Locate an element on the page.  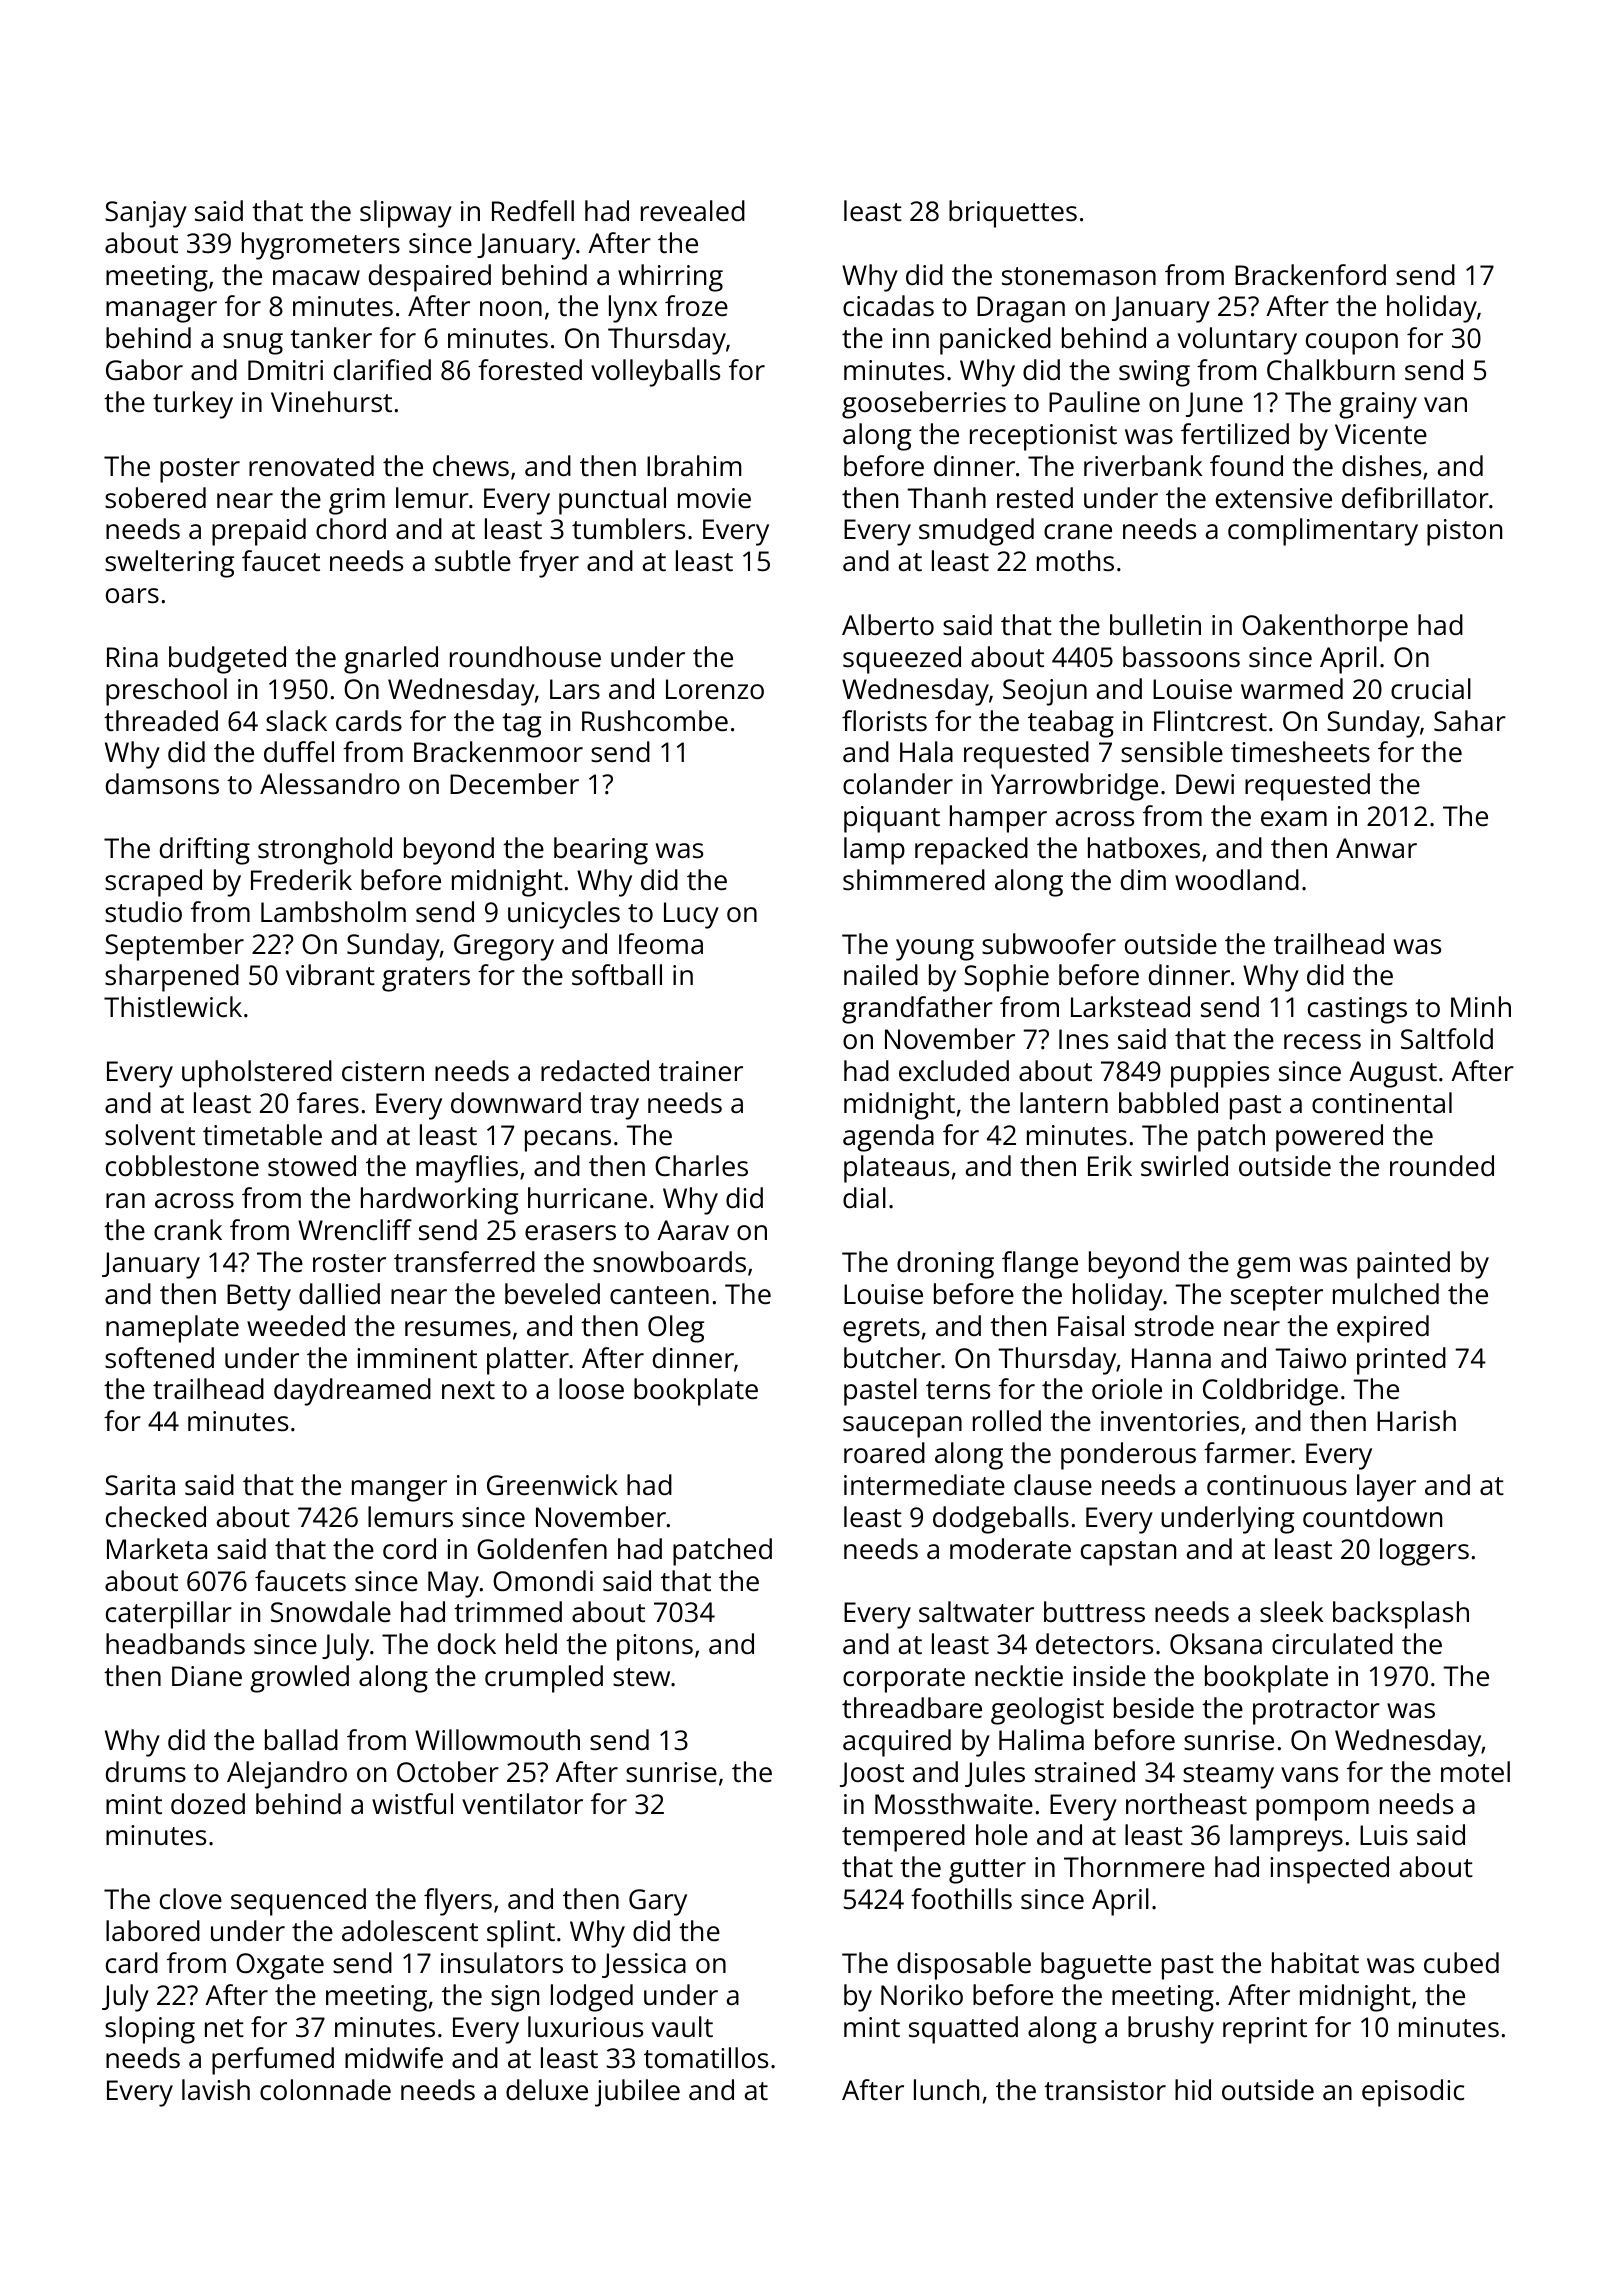
episodic is located at coordinates (1413, 2093).
